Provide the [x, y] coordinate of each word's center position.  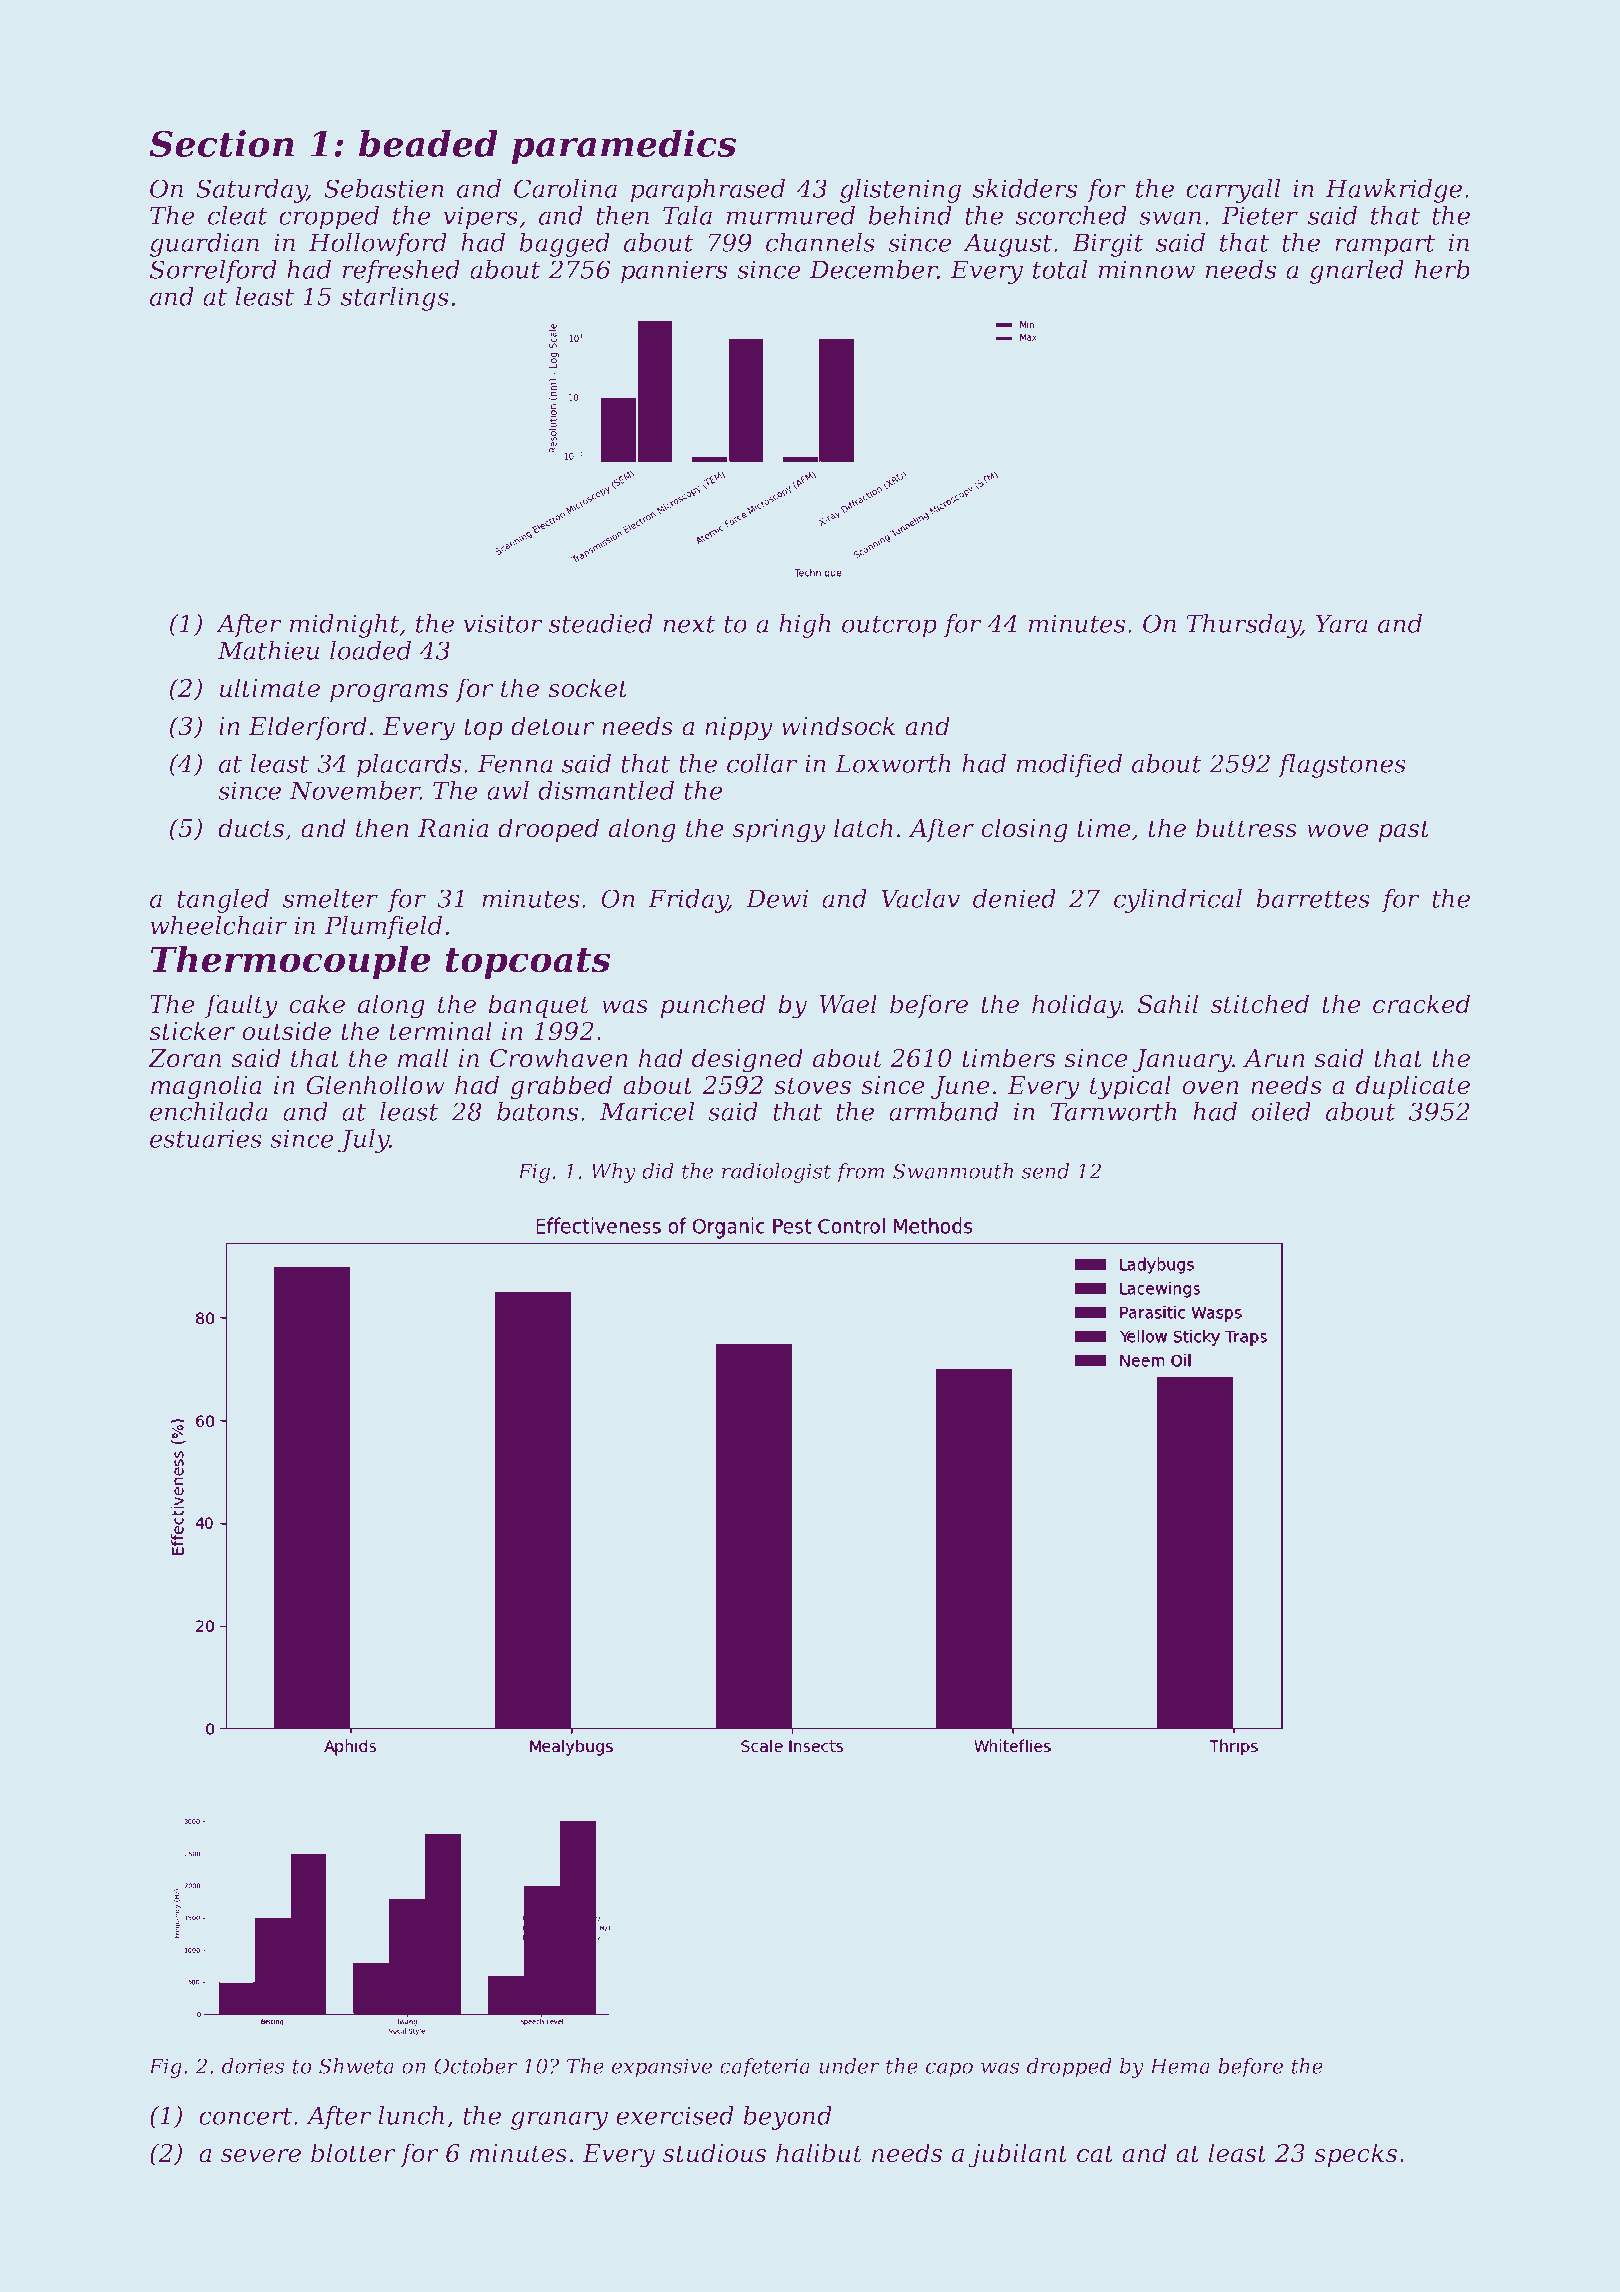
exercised [675, 2115]
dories [253, 2066]
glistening [900, 191]
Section [221, 143]
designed [747, 1060]
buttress [1246, 828]
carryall [1233, 191]
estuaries [206, 1138]
